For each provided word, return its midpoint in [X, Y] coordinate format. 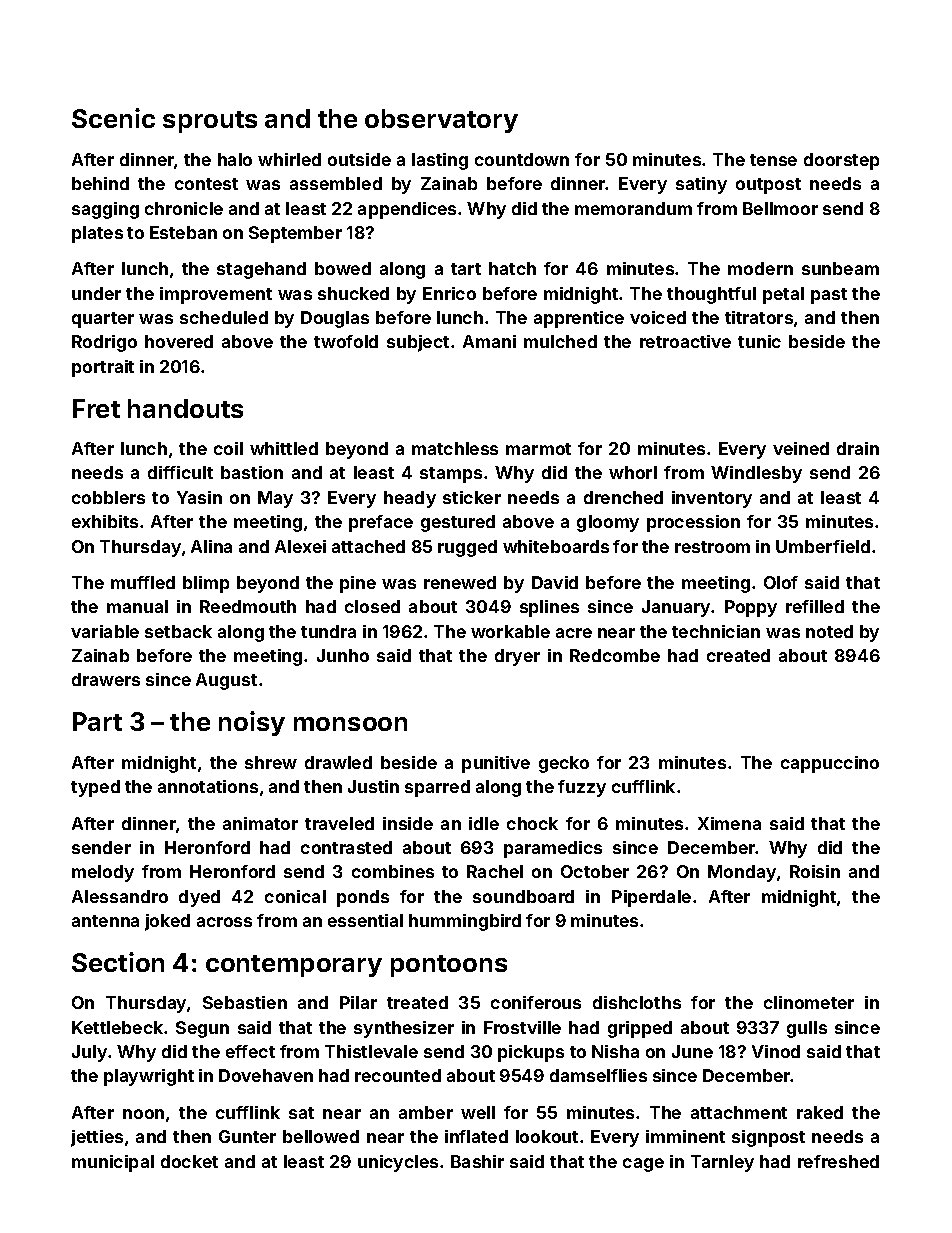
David [555, 582]
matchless [455, 448]
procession [693, 523]
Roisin [815, 871]
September [295, 234]
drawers [106, 679]
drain [858, 448]
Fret [96, 408]
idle [484, 823]
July [89, 1053]
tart [466, 269]
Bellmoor [780, 208]
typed [95, 788]
